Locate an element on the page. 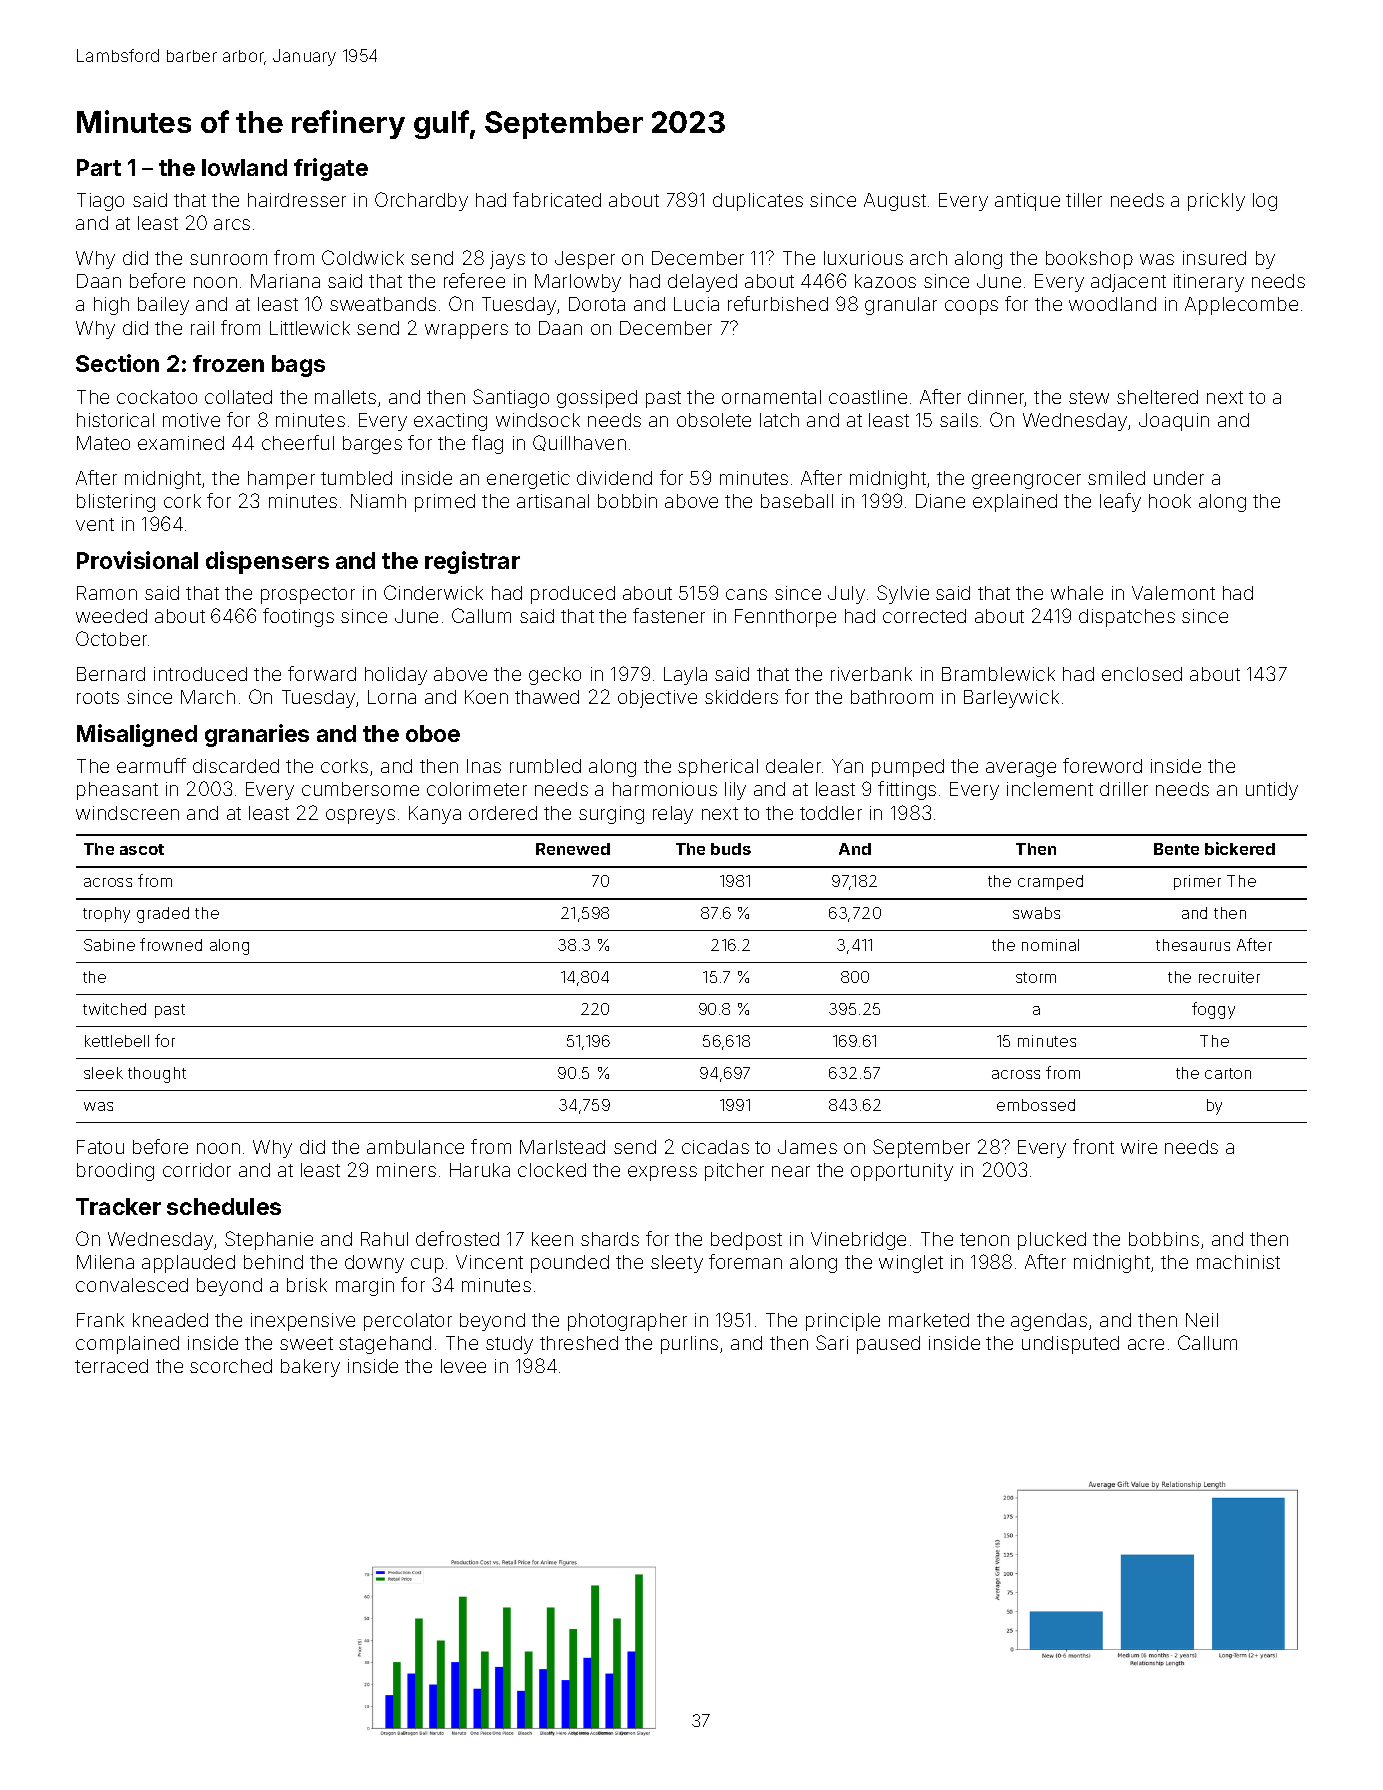 The width and height of the document is (1383, 1790). Marlstead is located at coordinates (562, 1147).
